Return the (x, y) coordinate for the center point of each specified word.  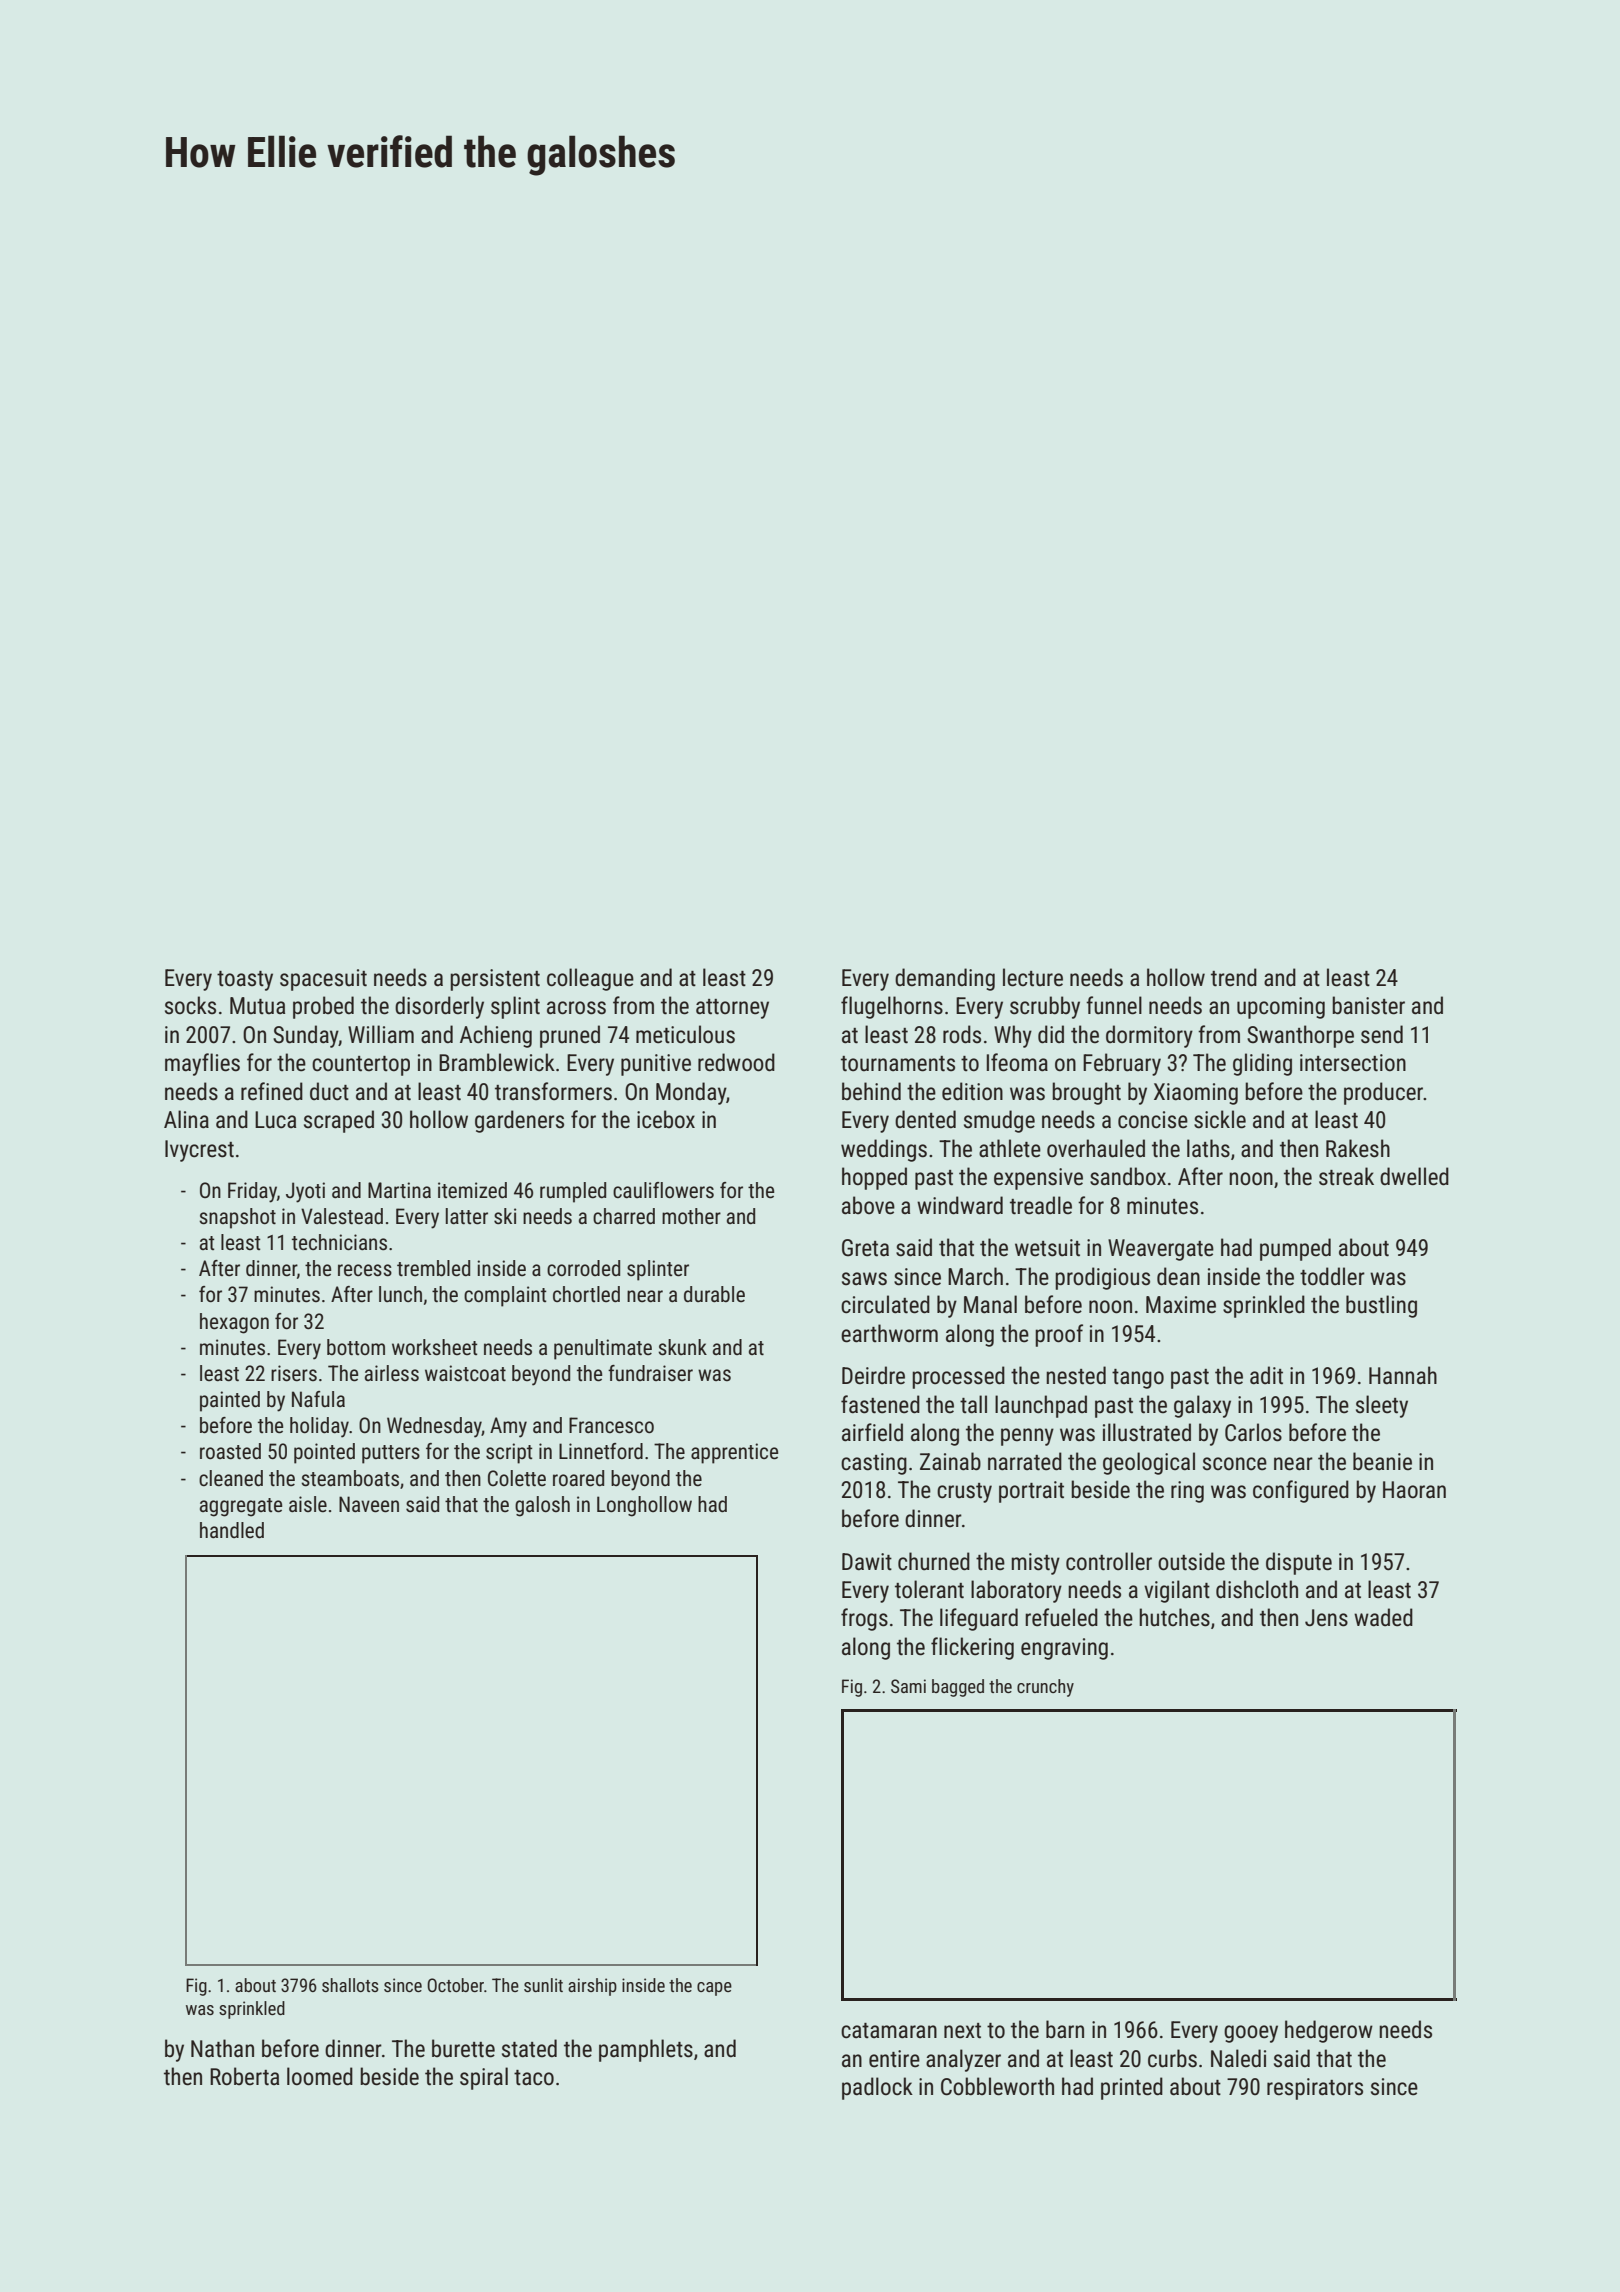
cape (714, 1989)
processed (958, 1377)
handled (232, 1530)
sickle (1220, 1119)
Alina (186, 1119)
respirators (1315, 2089)
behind (871, 1091)
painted (230, 1401)
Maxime (1181, 1305)
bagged (958, 1688)
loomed (320, 2076)
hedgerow (1329, 2031)
